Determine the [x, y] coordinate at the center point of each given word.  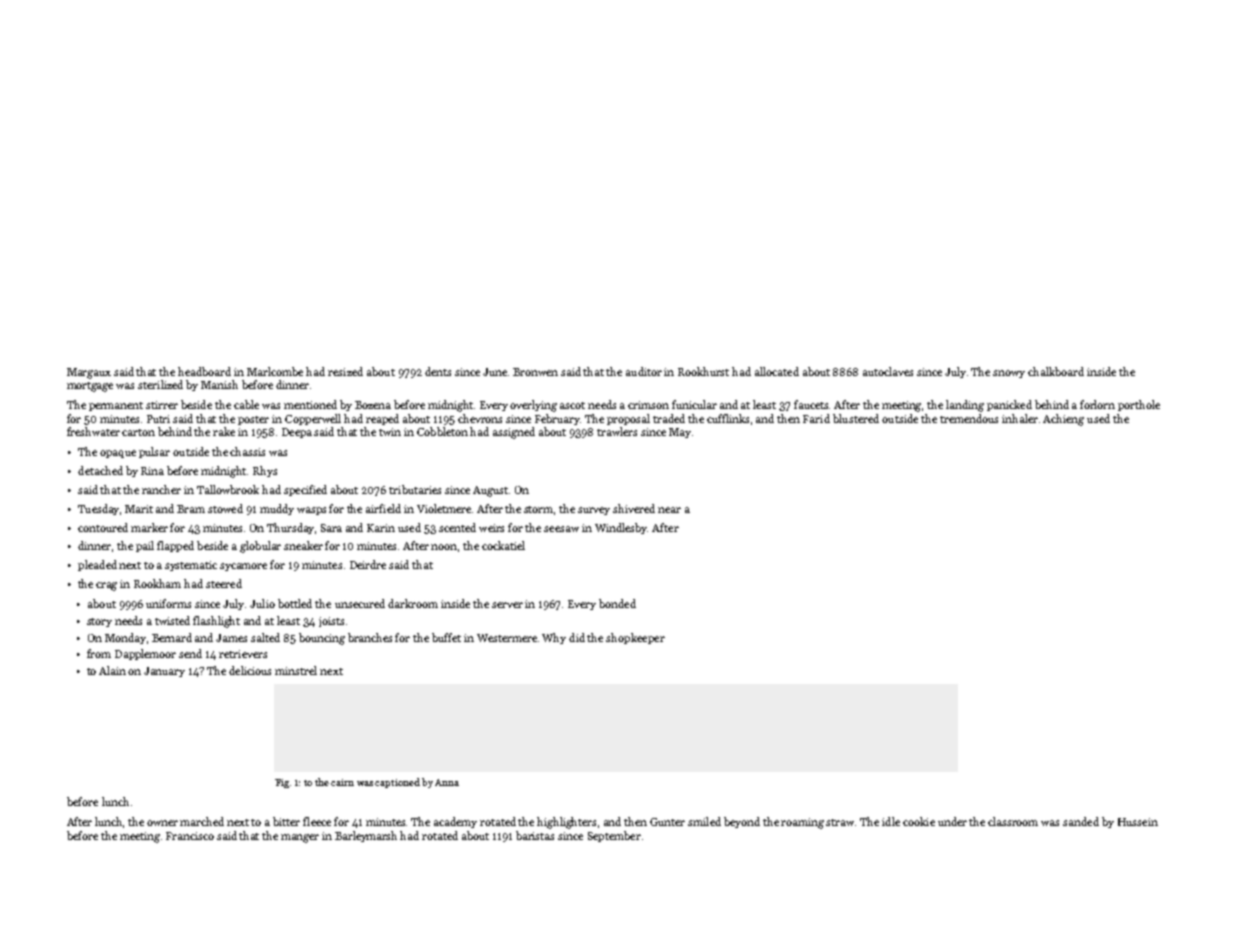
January [164, 672]
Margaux [89, 373]
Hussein [1138, 822]
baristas [535, 835]
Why [554, 638]
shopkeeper [635, 638]
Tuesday [98, 509]
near [669, 510]
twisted [172, 620]
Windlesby [621, 528]
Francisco [190, 836]
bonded [617, 603]
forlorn [1097, 404]
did [577, 637]
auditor [644, 371]
